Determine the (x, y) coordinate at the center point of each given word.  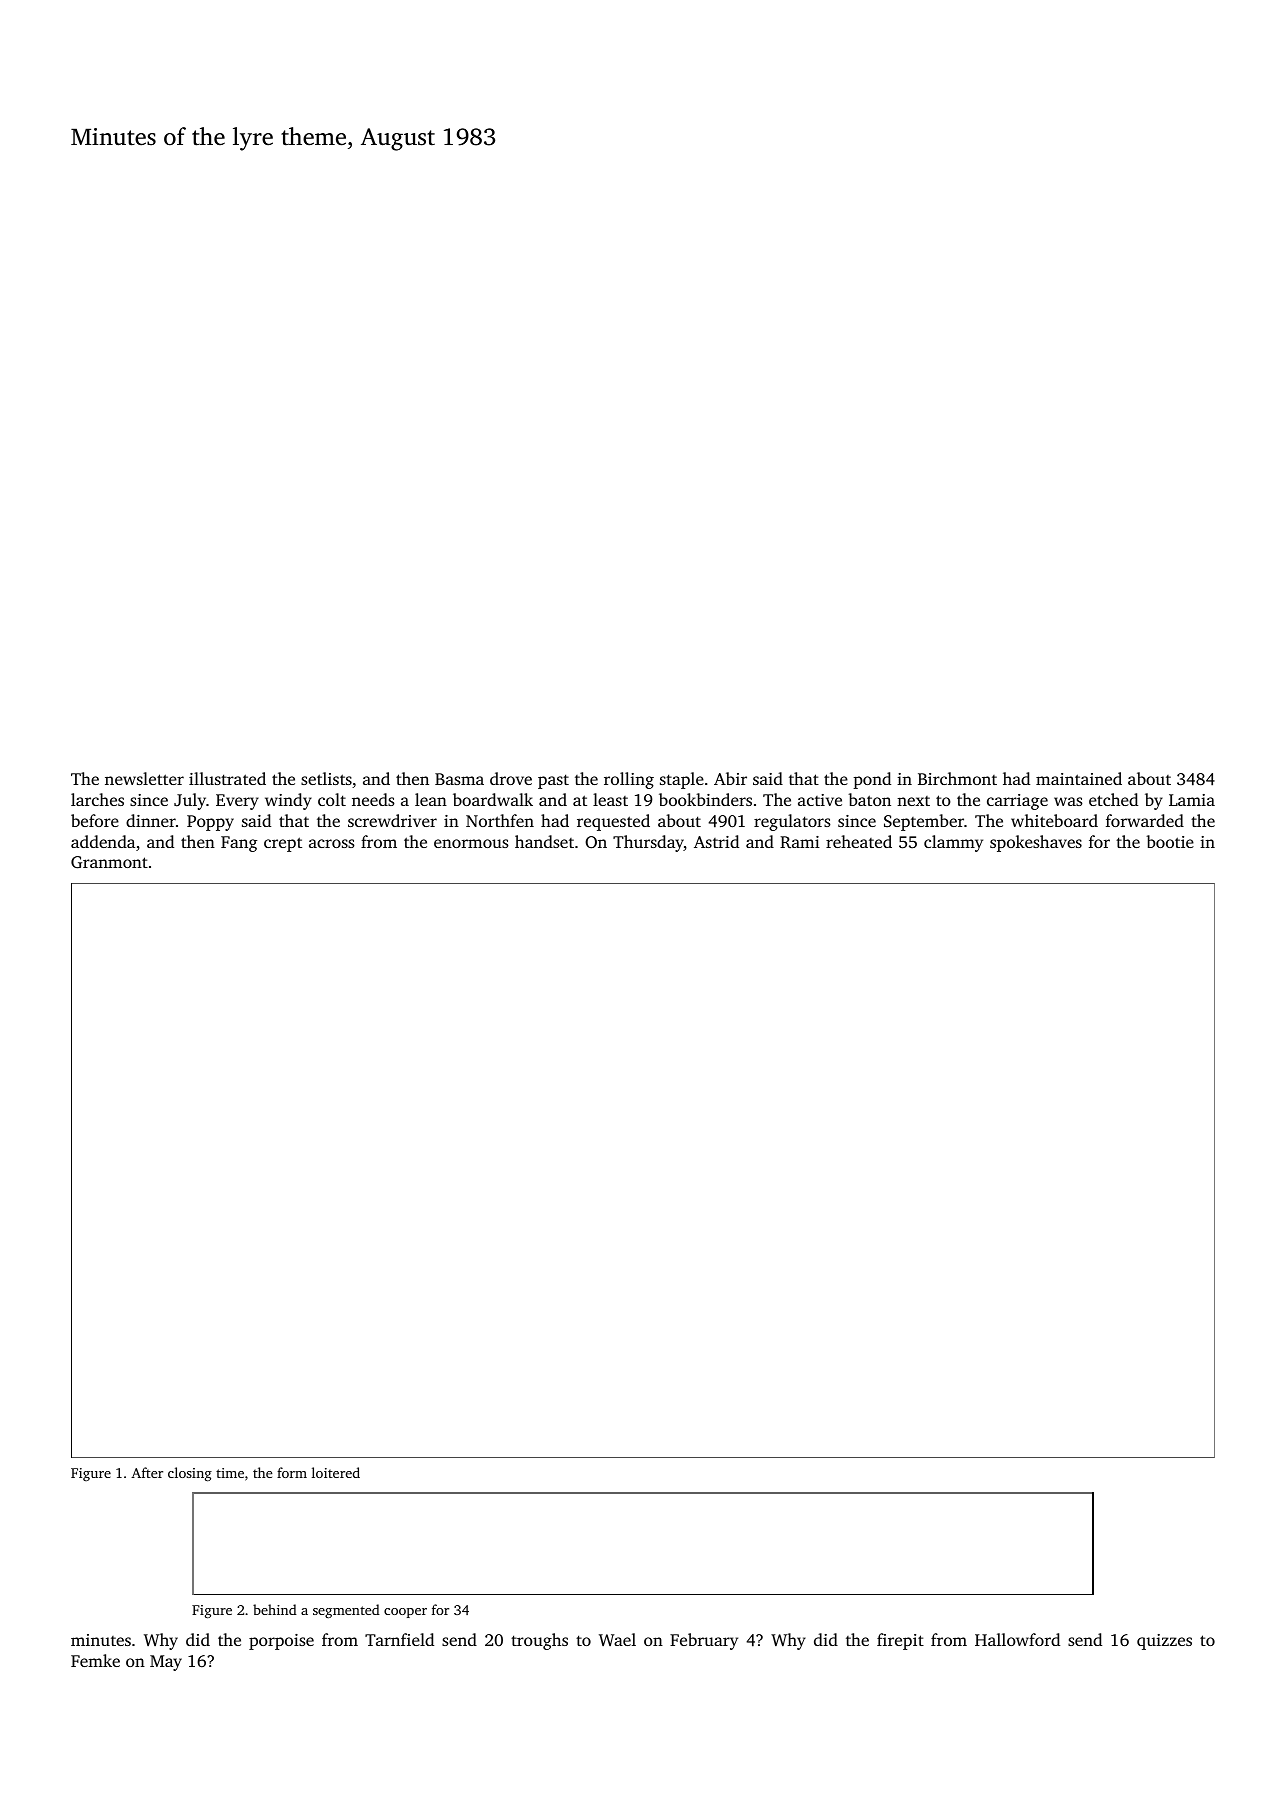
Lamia (1192, 800)
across (331, 843)
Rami (800, 842)
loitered (336, 1472)
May (166, 1663)
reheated (859, 841)
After (147, 1472)
